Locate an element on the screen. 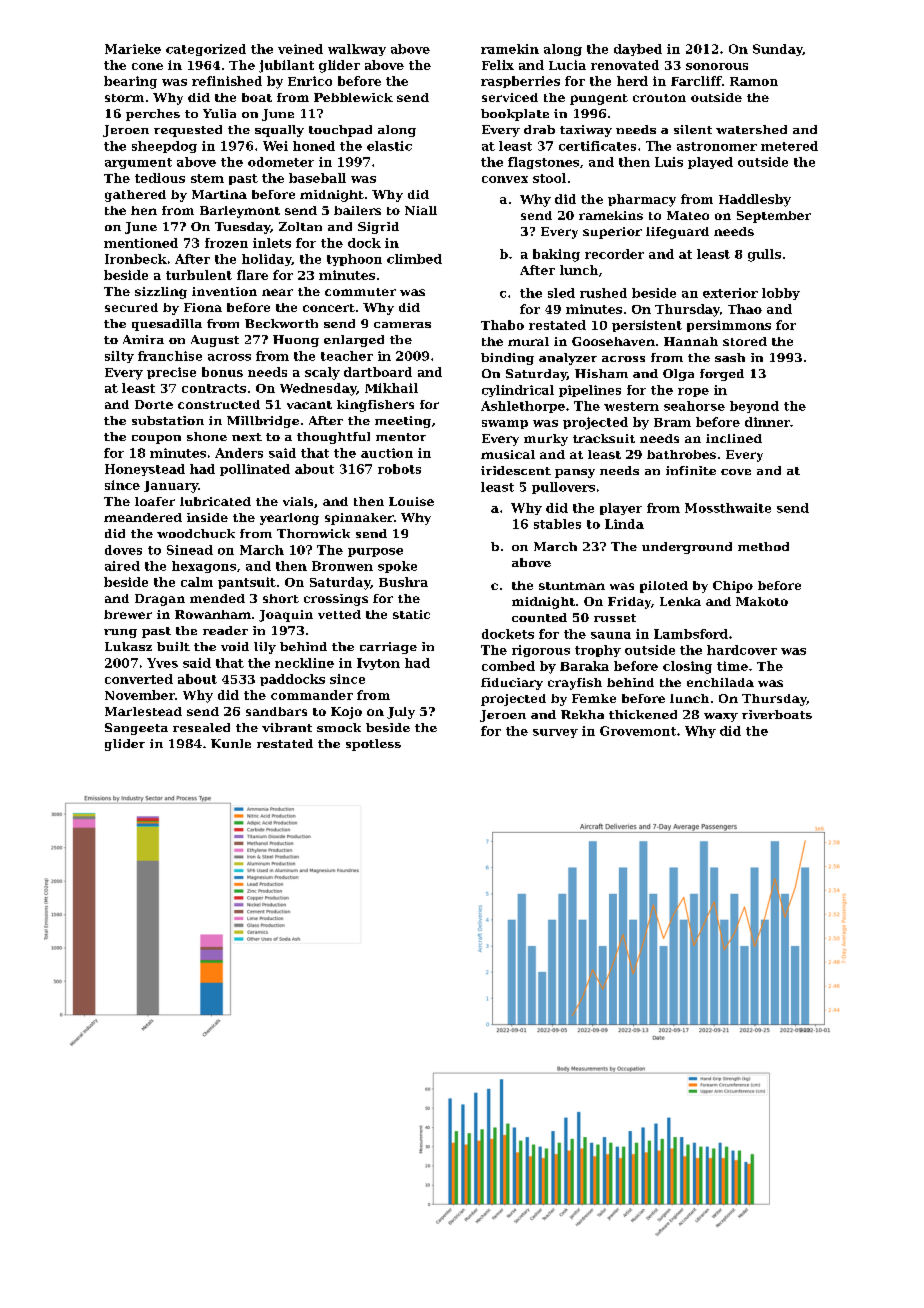  watershed is located at coordinates (751, 129).
